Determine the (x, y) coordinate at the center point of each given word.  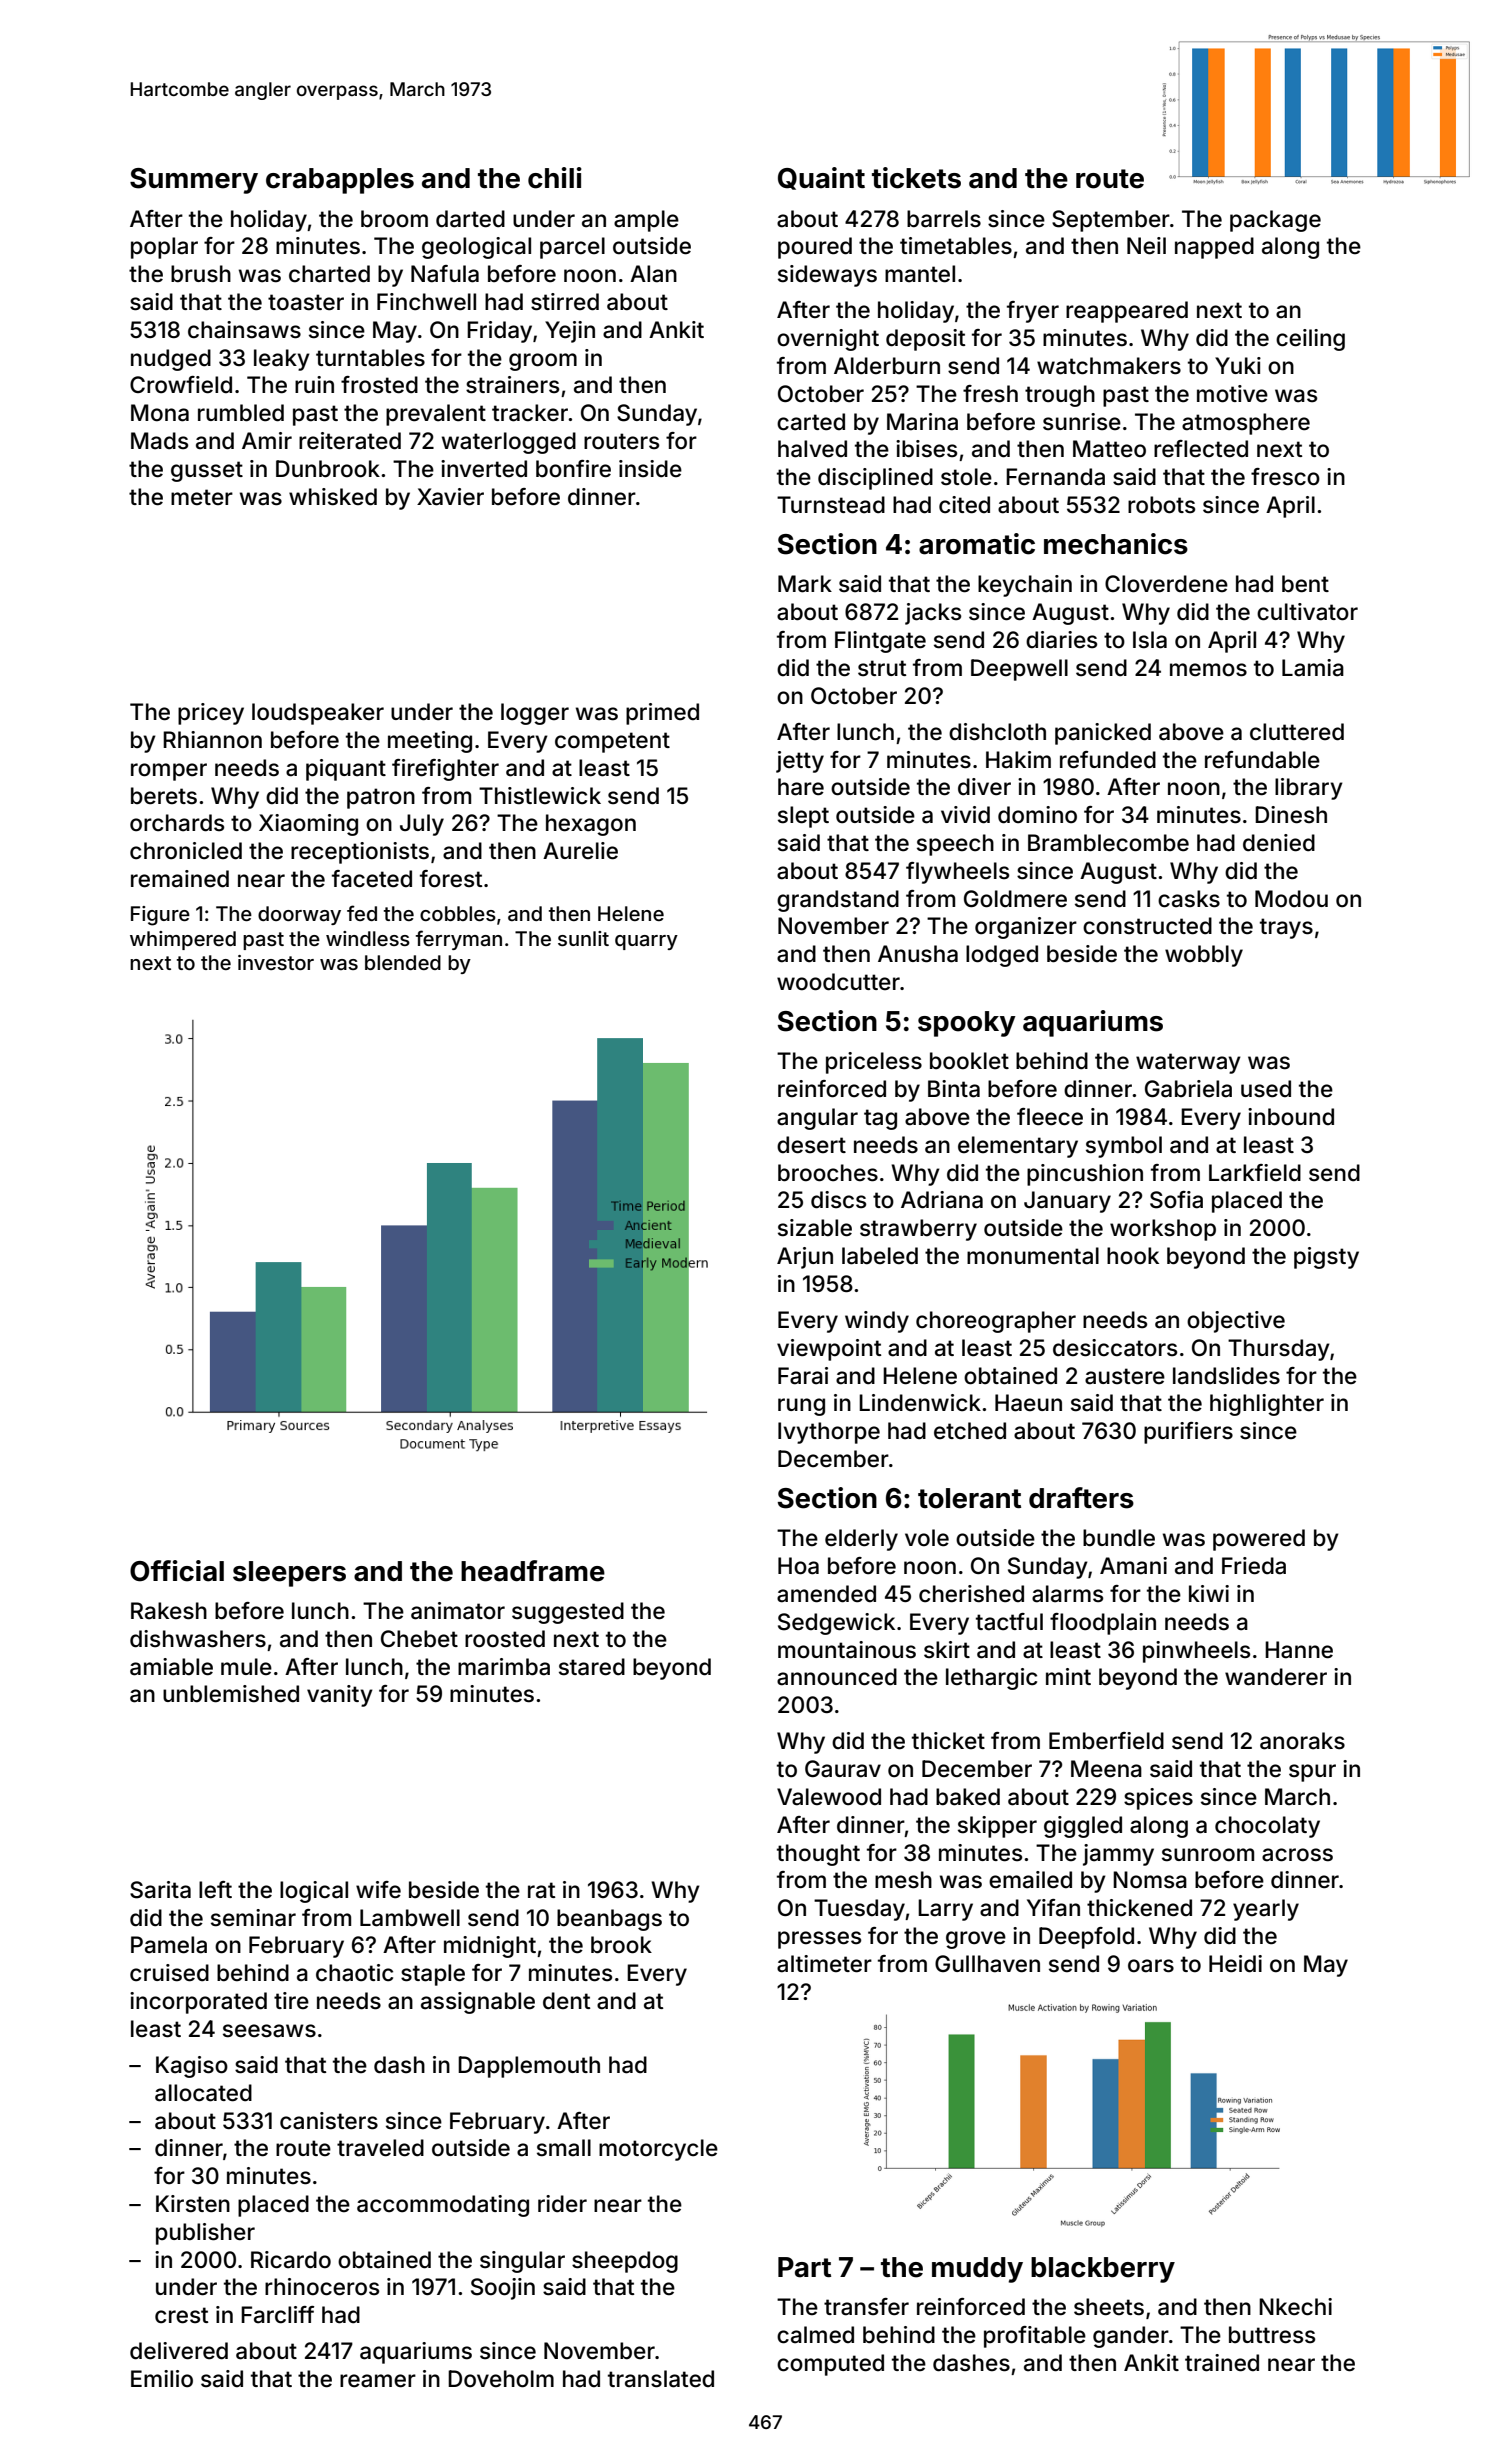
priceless (874, 1063)
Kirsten (193, 2204)
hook (1133, 1256)
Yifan (1053, 1908)
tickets (916, 178)
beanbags (609, 1920)
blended (403, 962)
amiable (171, 1667)
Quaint (821, 178)
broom (394, 219)
